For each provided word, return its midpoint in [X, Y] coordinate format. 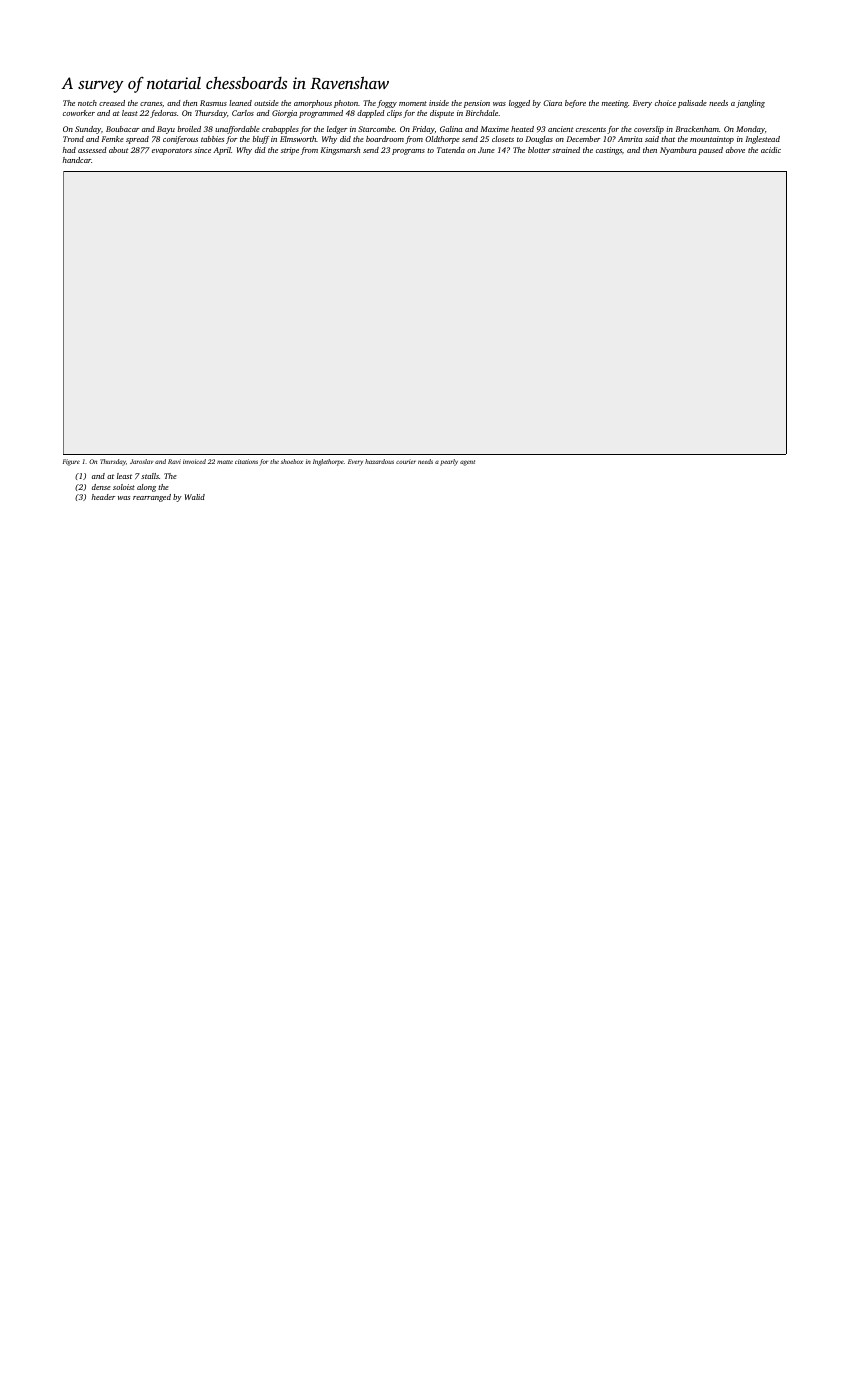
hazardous [379, 461]
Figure [71, 462]
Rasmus [213, 103]
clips [394, 114]
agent [467, 463]
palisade [692, 104]
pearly [449, 462]
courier [406, 461]
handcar [76, 160]
